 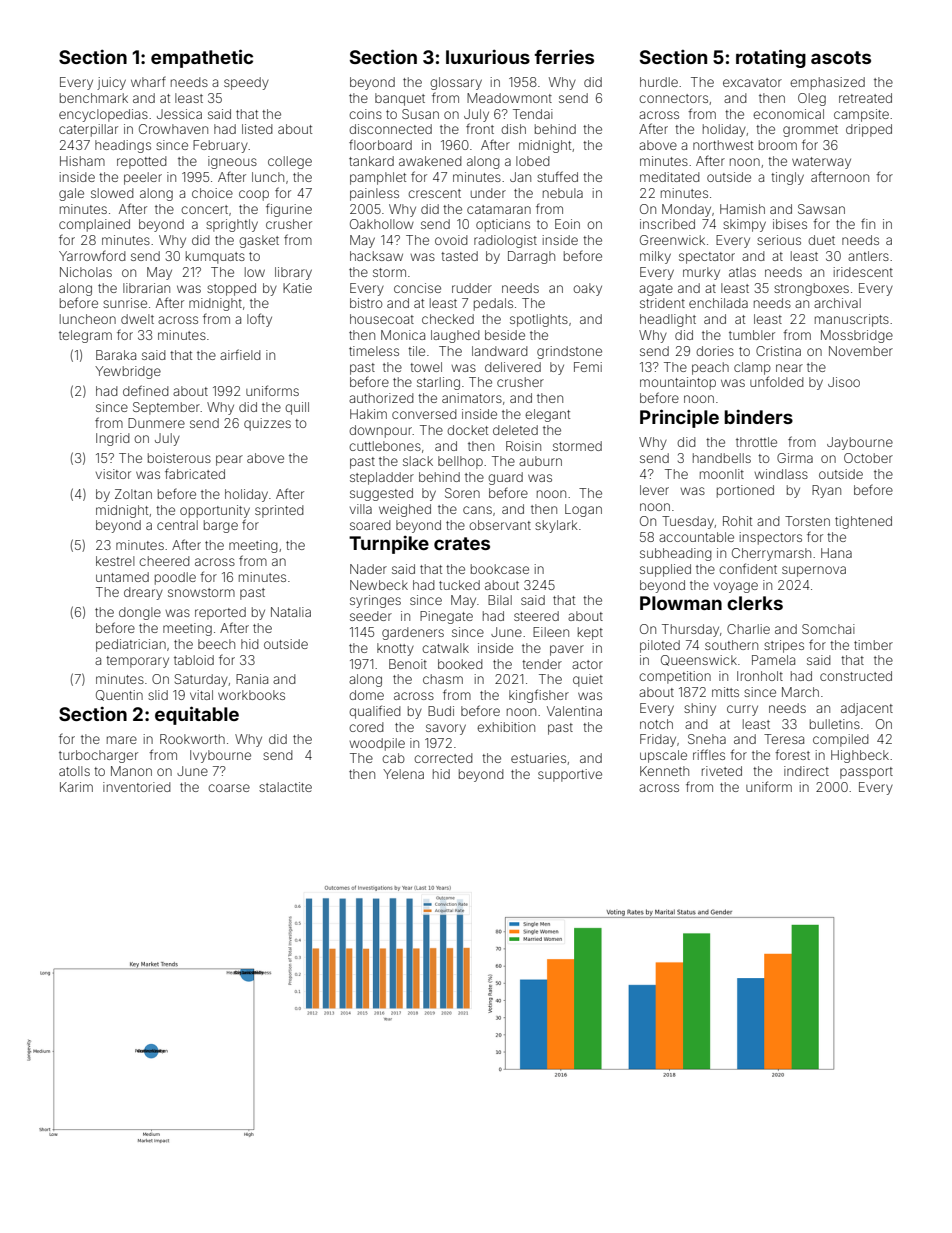 I want to click on empathetic, so click(x=202, y=58).
